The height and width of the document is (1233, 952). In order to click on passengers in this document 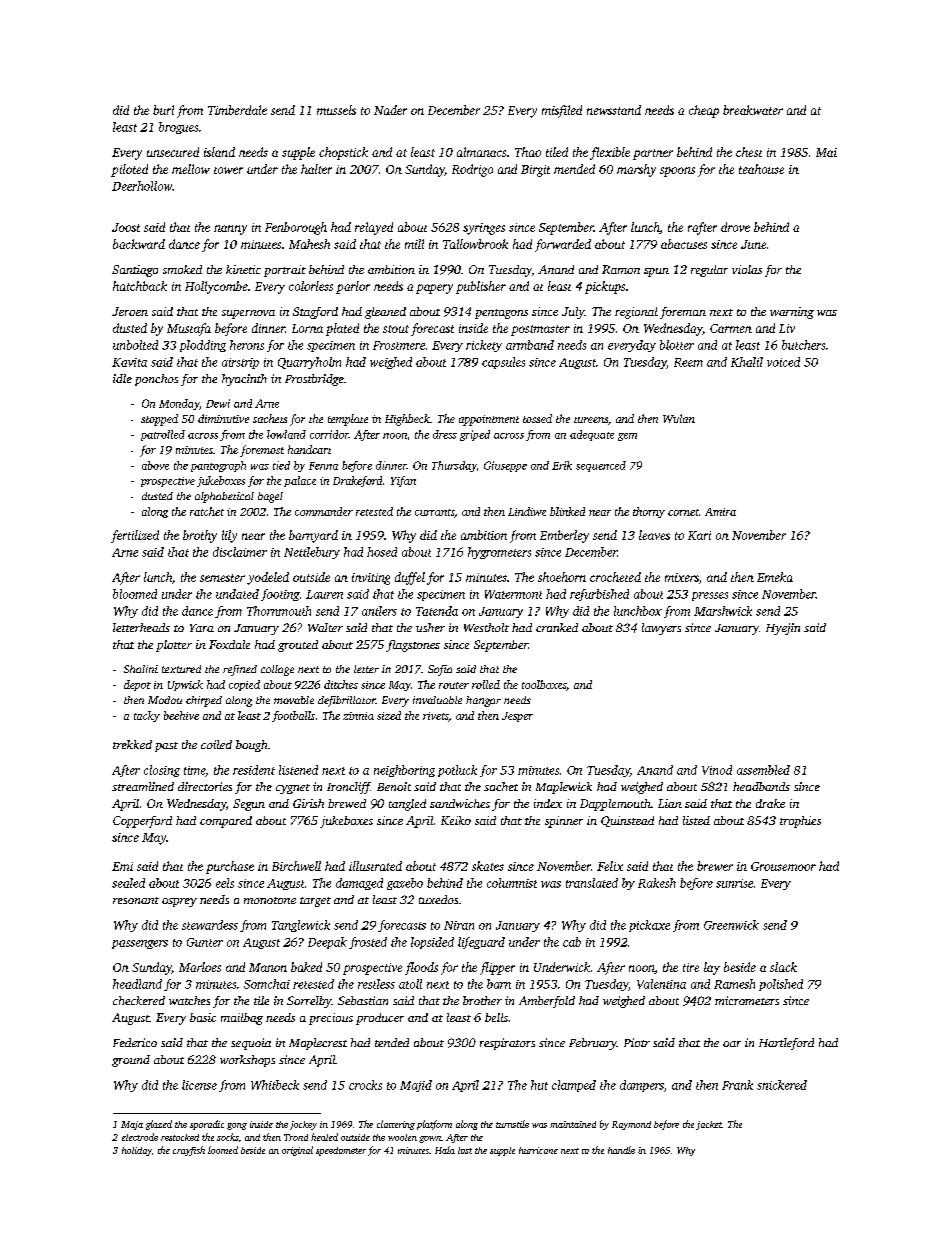, I will do `click(140, 944)`.
